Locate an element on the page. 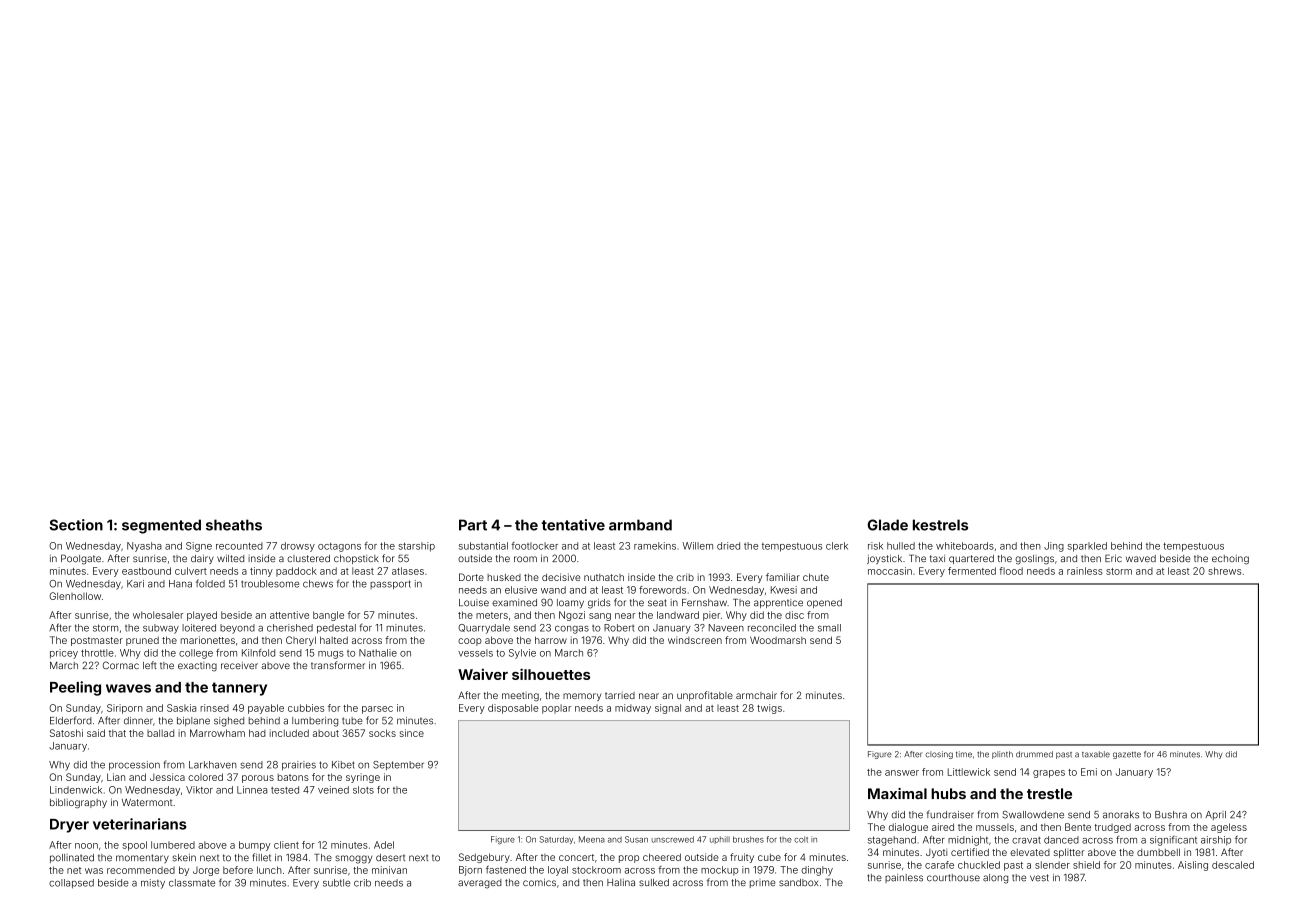 Image resolution: width=1308 pixels, height=924 pixels. subtle is located at coordinates (336, 883).
